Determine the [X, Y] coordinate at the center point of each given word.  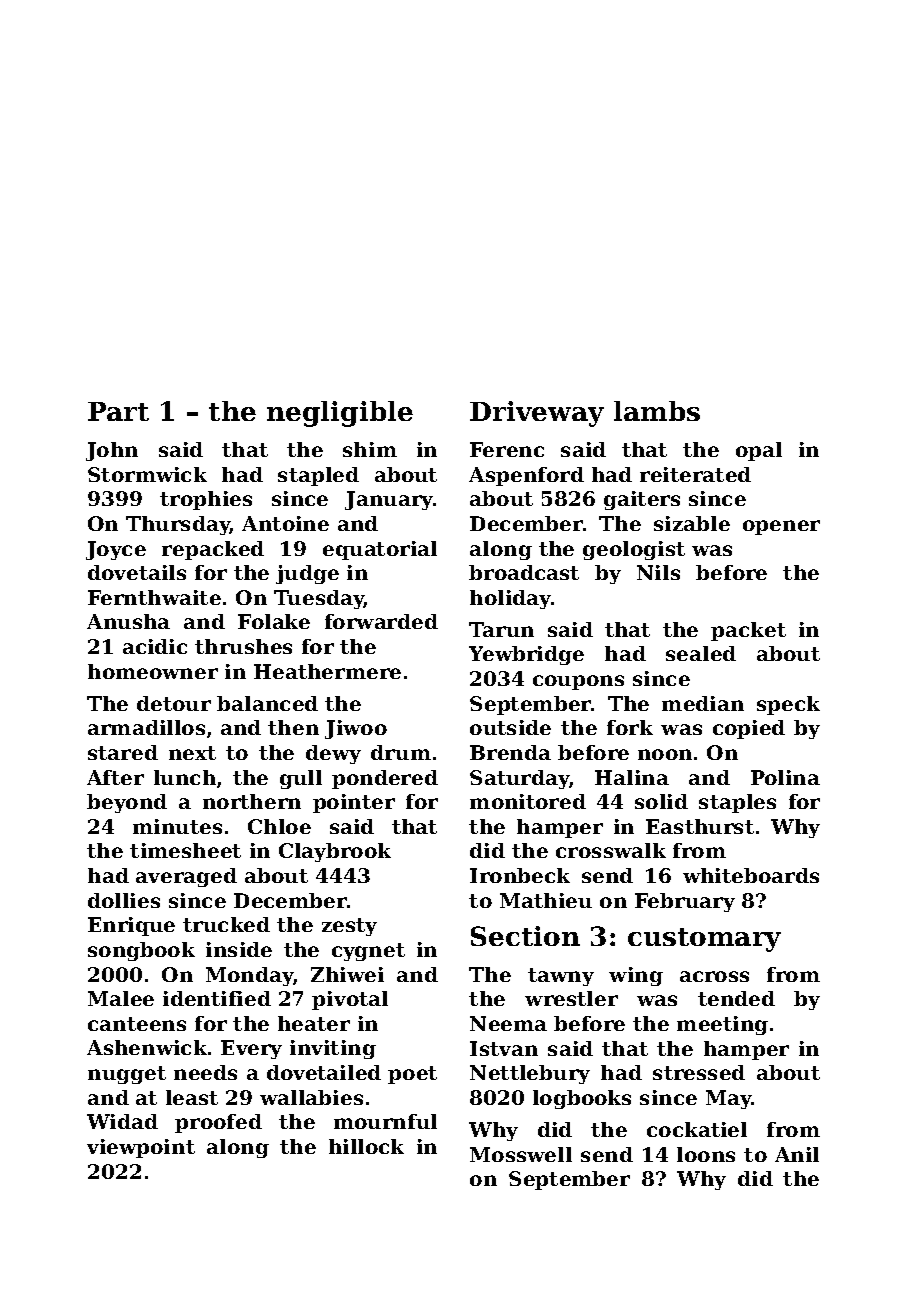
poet [412, 1075]
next [192, 753]
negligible [340, 414]
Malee [121, 998]
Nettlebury [530, 1074]
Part [118, 411]
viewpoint [141, 1148]
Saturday [519, 779]
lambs [657, 411]
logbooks [582, 1099]
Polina [785, 777]
